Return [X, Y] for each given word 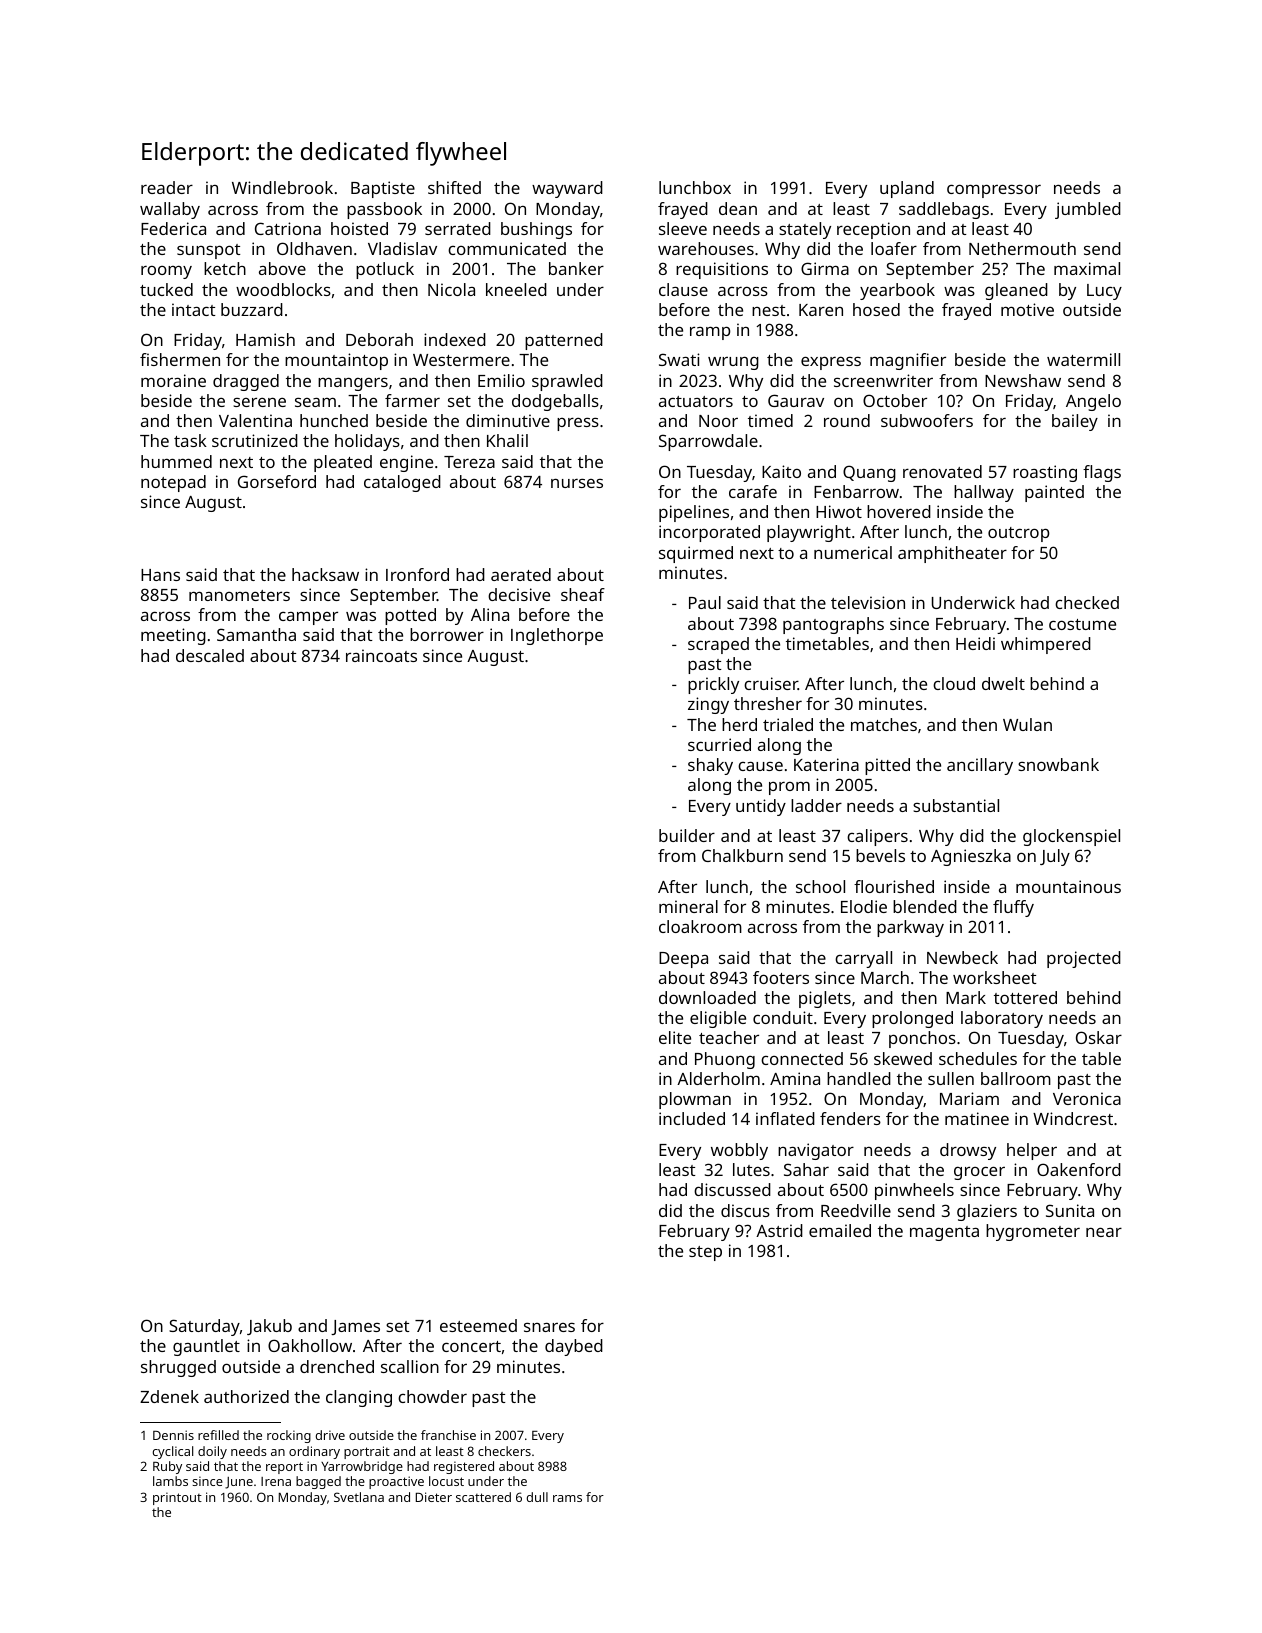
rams [567, 1498]
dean [738, 208]
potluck [385, 270]
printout [177, 1498]
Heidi [975, 643]
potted [410, 616]
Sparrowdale [708, 442]
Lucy [1104, 292]
